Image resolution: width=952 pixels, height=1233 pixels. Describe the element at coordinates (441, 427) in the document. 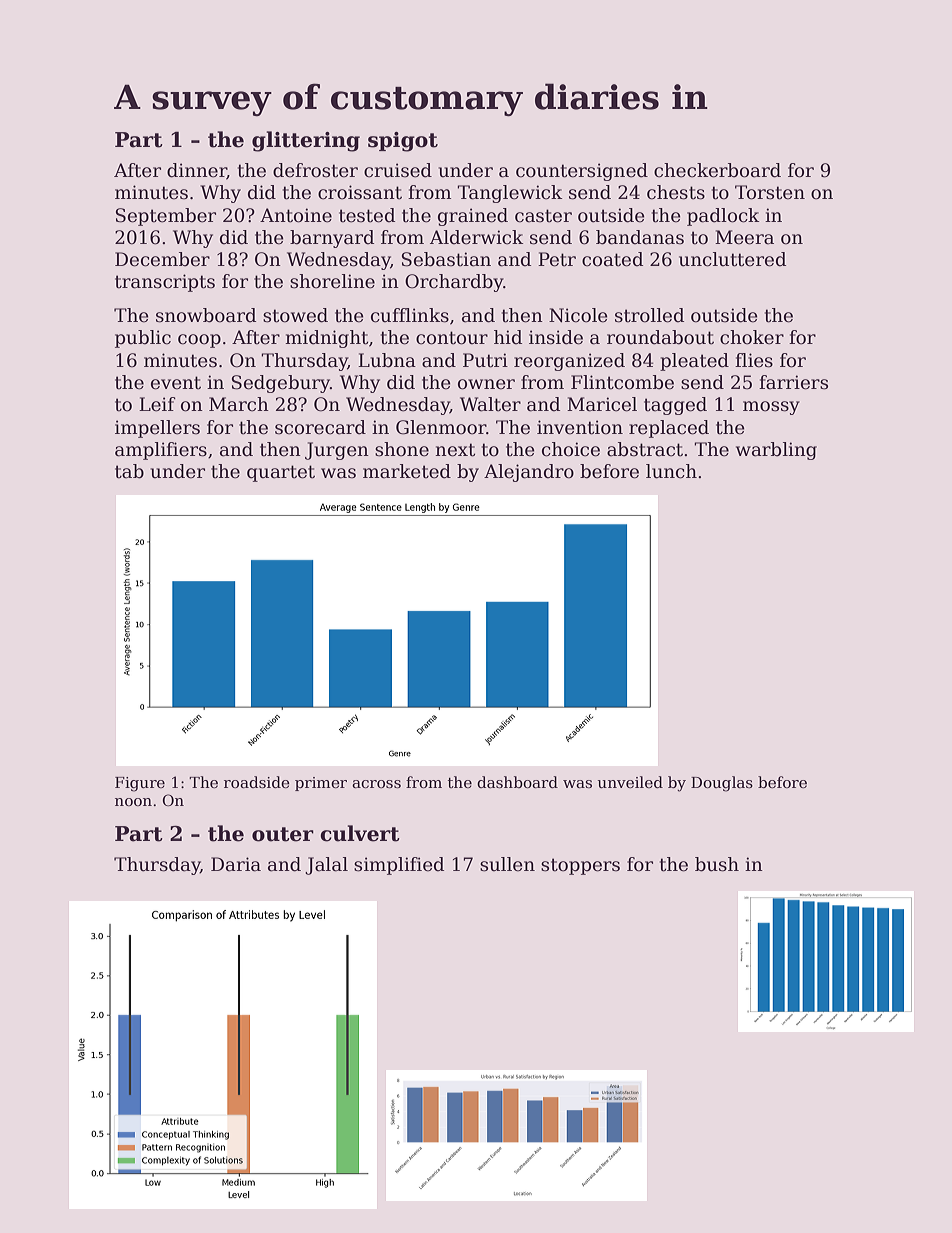

I see `Glenmoor` at that location.
